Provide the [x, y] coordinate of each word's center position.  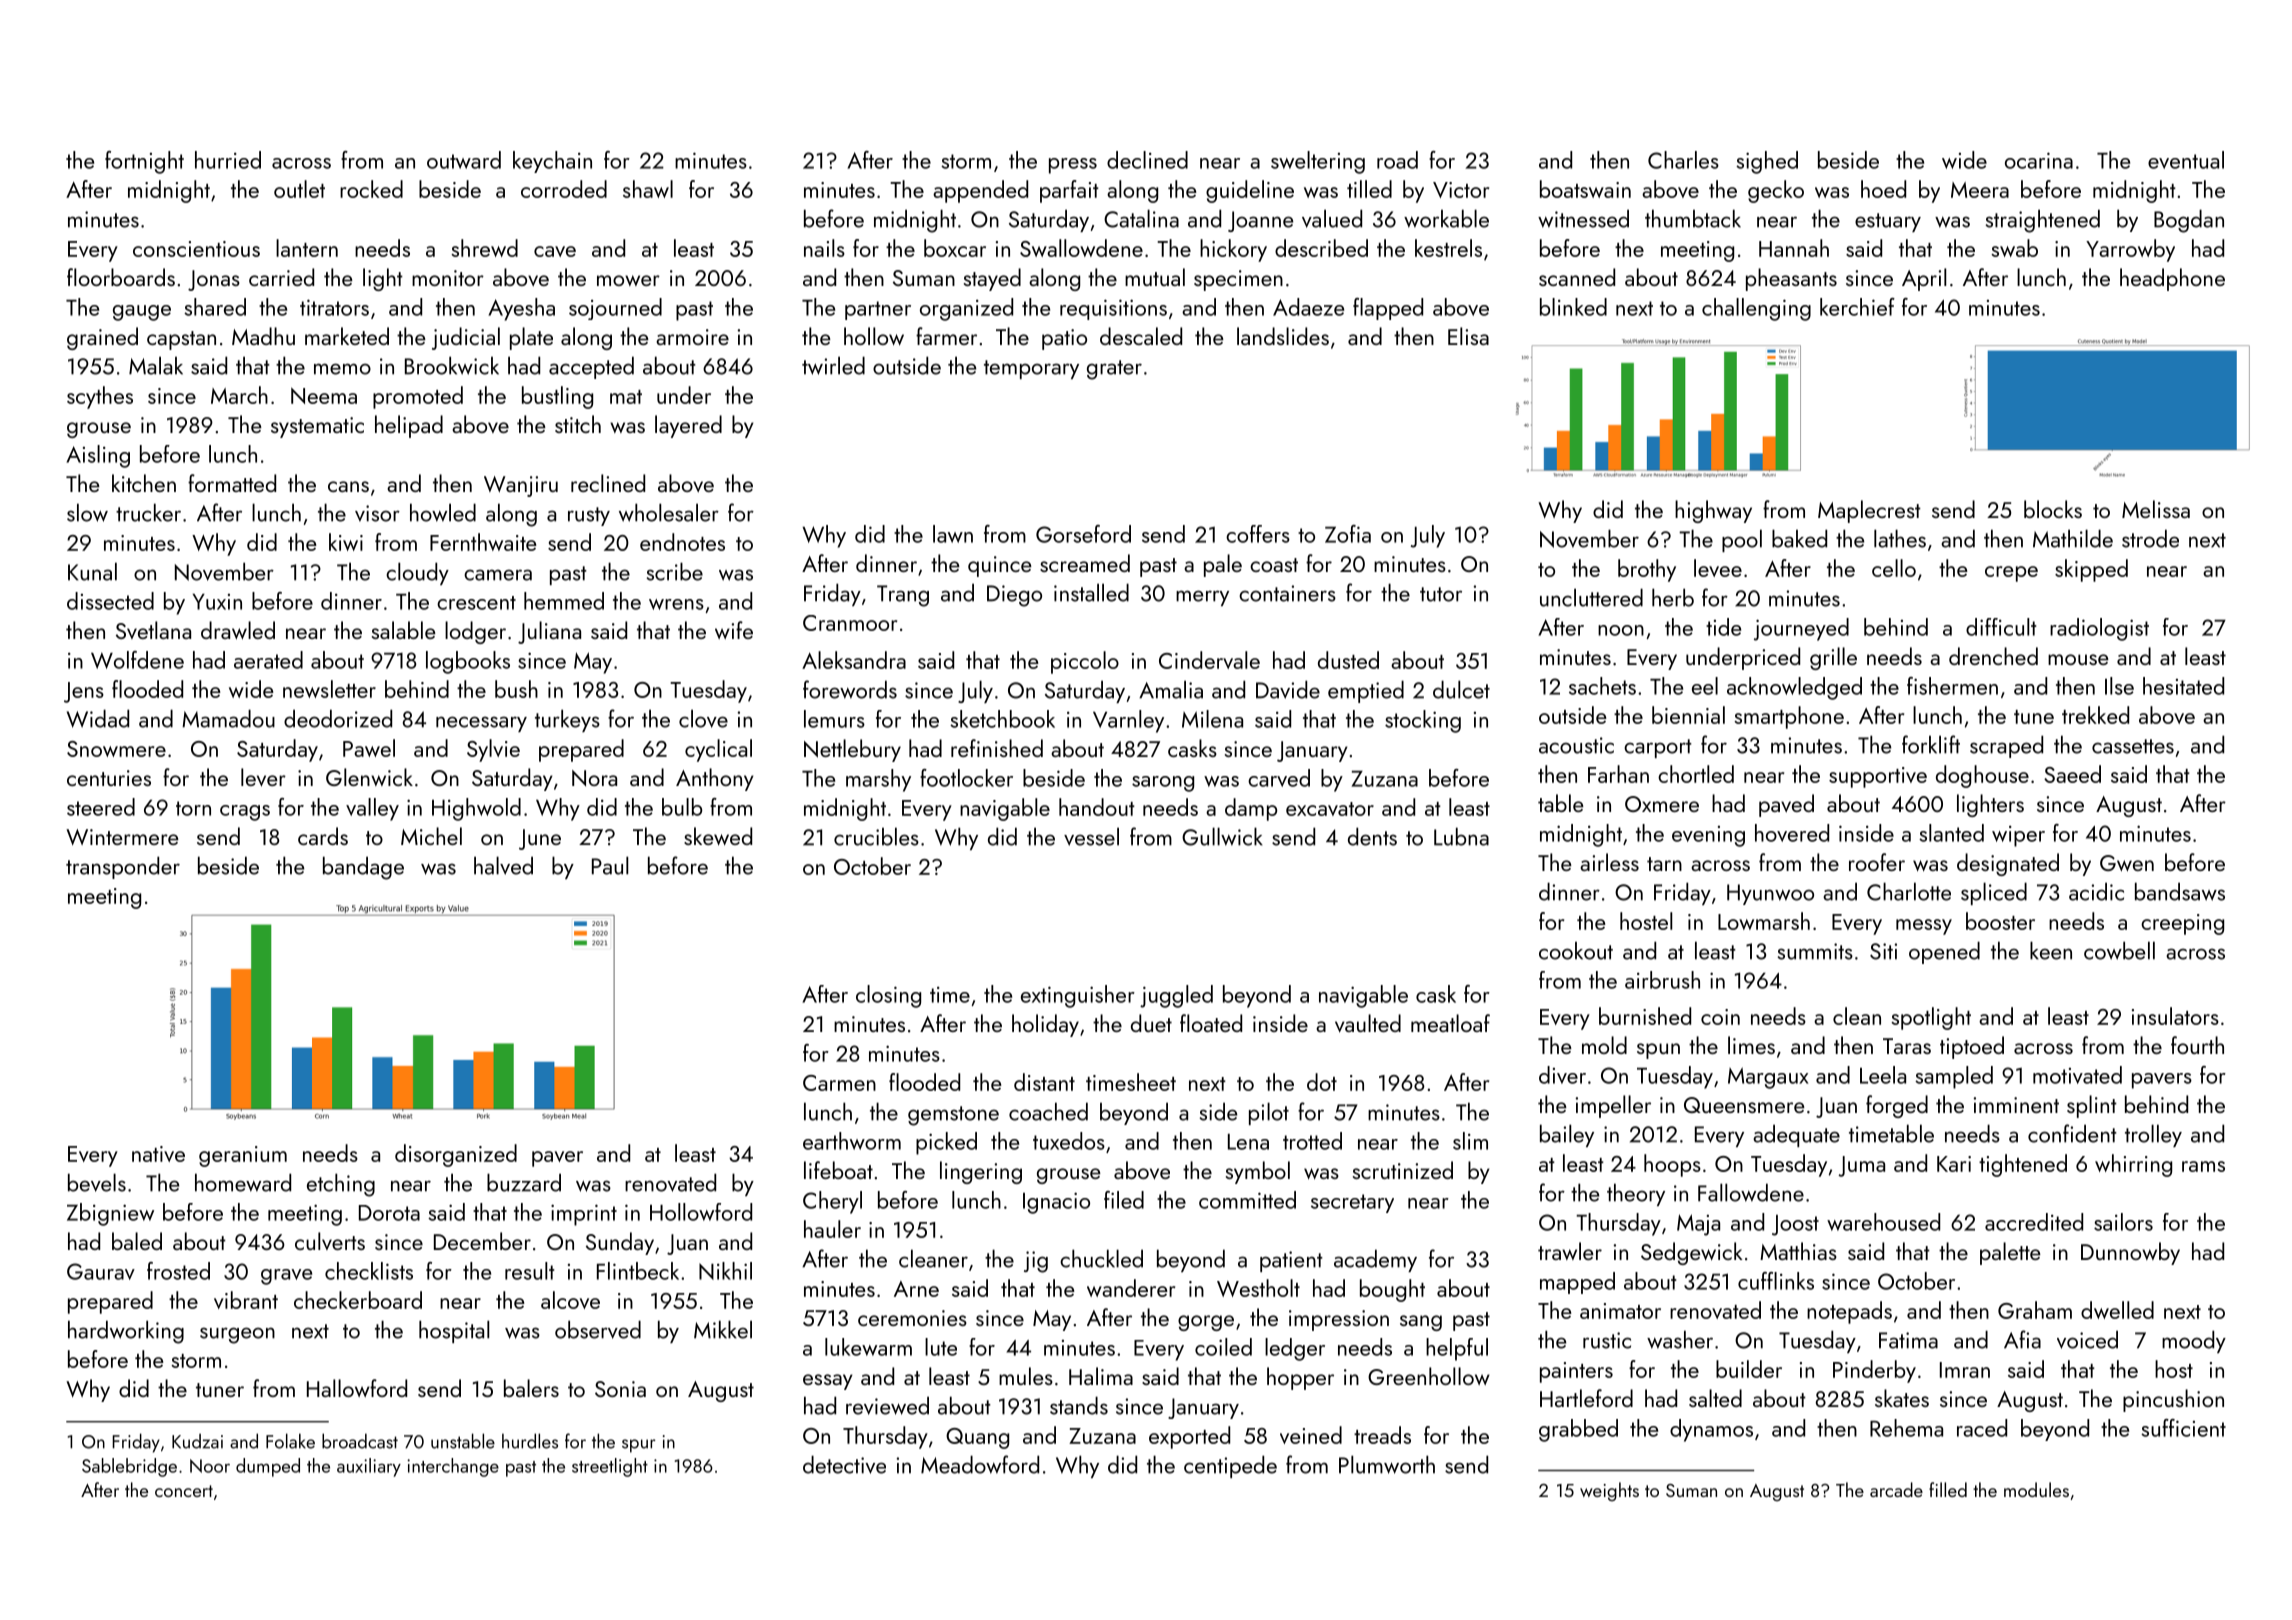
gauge [142, 313]
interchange [453, 1467]
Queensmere [1744, 1105]
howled [443, 512]
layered [688, 426]
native [158, 1154]
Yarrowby [2130, 250]
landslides [1283, 336]
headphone [2172, 279]
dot [1322, 1082]
